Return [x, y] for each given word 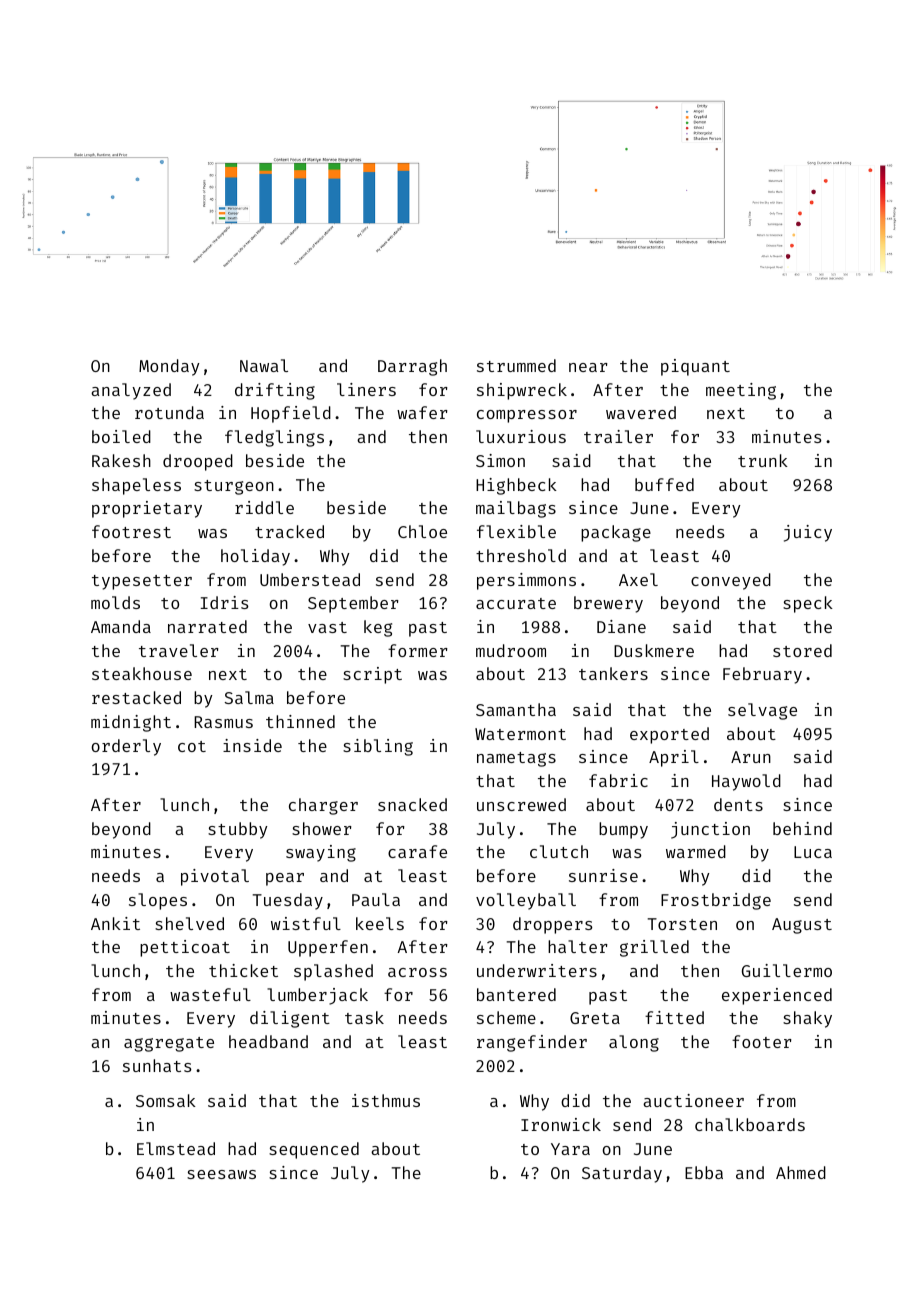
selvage [762, 711]
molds [115, 602]
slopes [158, 901]
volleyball [526, 901]
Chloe [422, 531]
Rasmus [223, 722]
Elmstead [176, 1148]
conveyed [731, 581]
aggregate [169, 1044]
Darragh [412, 367]
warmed [696, 851]
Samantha [516, 709]
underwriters [537, 970]
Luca [813, 852]
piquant [695, 367]
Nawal [264, 365]
